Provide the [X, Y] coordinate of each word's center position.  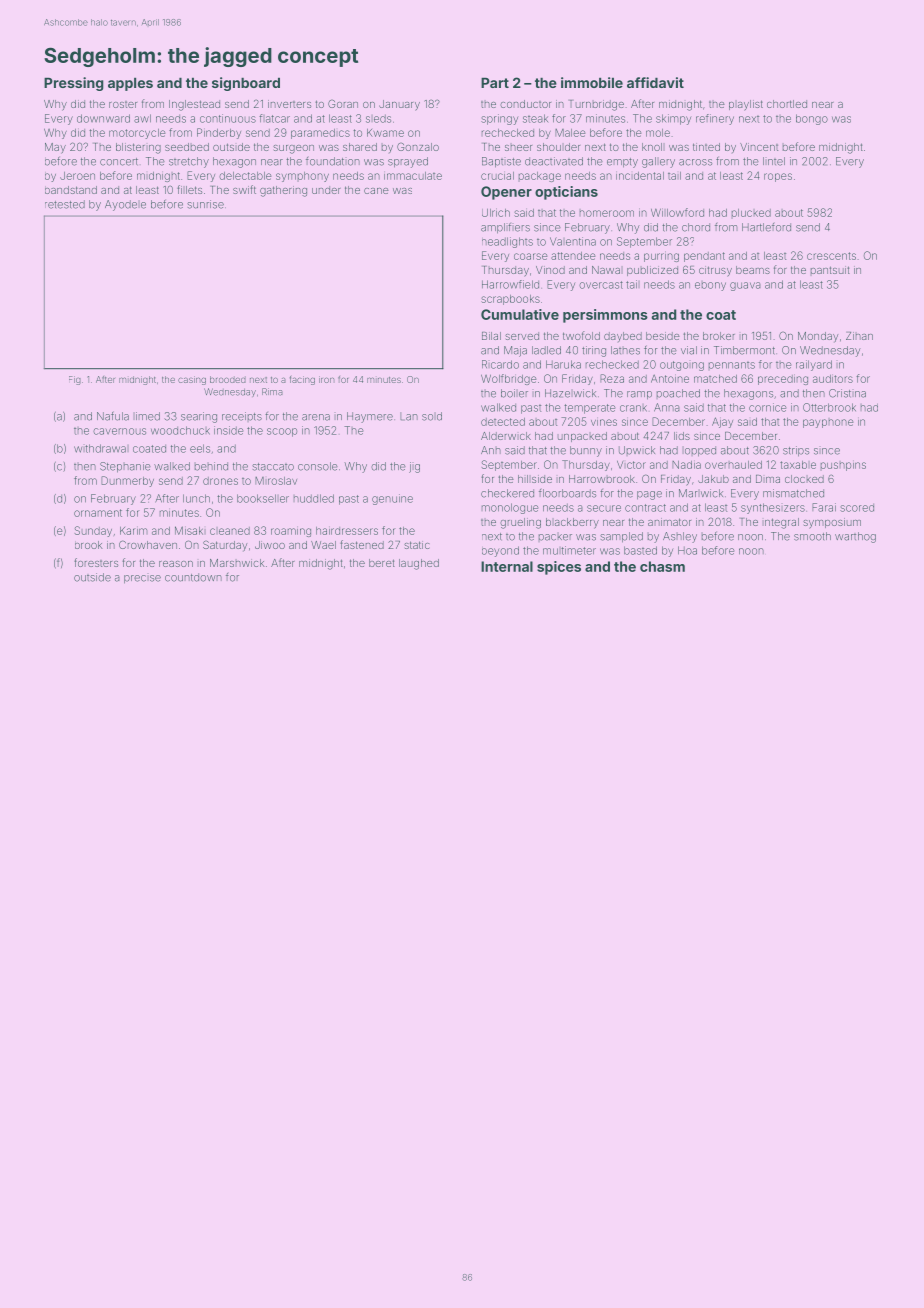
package [540, 177]
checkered [507, 493]
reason [176, 564]
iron [326, 379]
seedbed [187, 147]
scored [857, 507]
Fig [75, 380]
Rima [272, 392]
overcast [601, 285]
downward [103, 118]
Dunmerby [127, 481]
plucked [751, 214]
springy [499, 119]
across [695, 162]
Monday [818, 337]
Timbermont [744, 350]
